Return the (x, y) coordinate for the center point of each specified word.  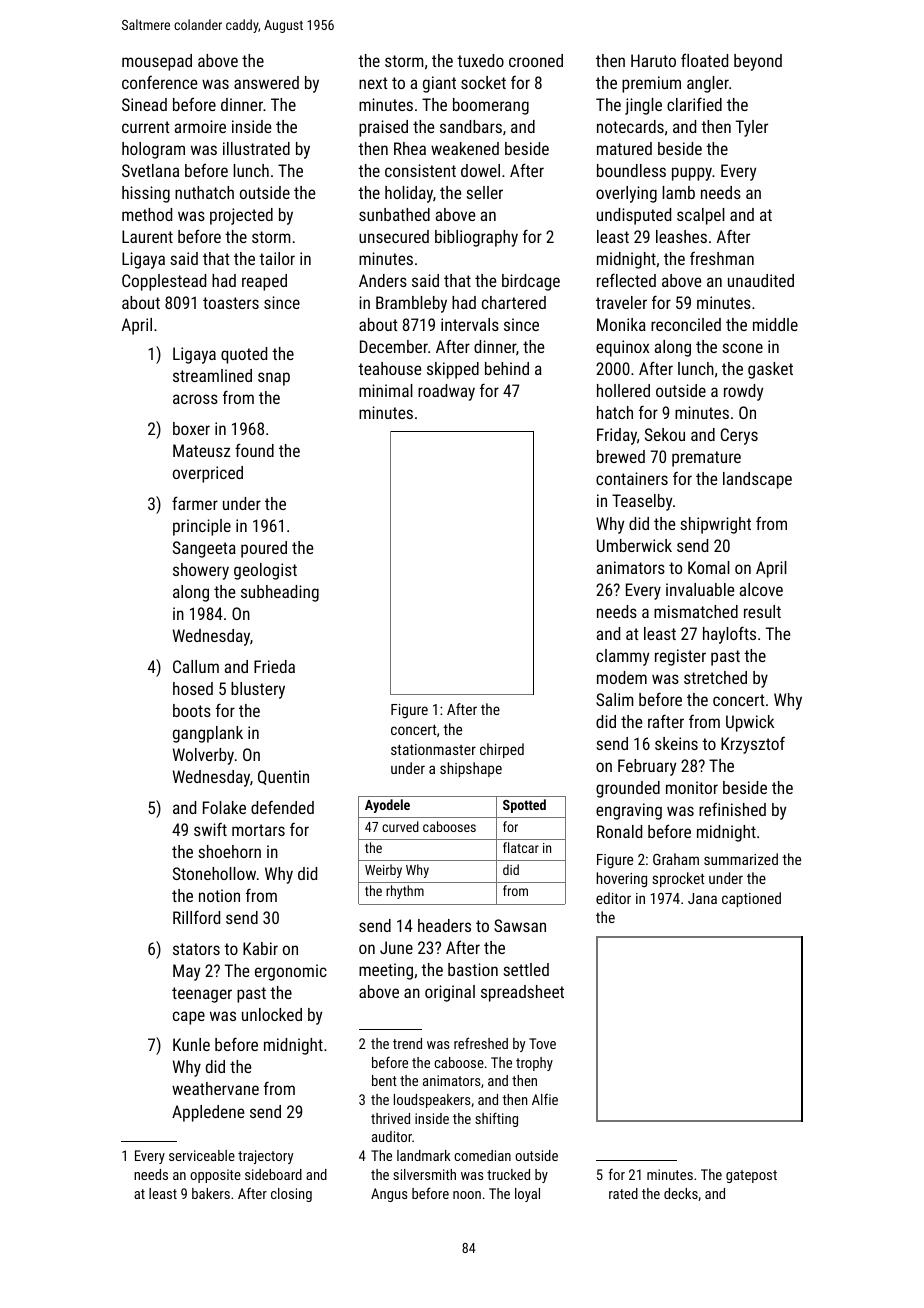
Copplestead (164, 282)
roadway (446, 392)
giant (439, 84)
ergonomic (291, 972)
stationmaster (433, 749)
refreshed (481, 1043)
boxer (191, 428)
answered (266, 82)
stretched (715, 677)
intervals (470, 324)
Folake (224, 807)
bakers (211, 1193)
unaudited (761, 280)
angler (708, 84)
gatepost (751, 1176)
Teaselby (642, 502)
